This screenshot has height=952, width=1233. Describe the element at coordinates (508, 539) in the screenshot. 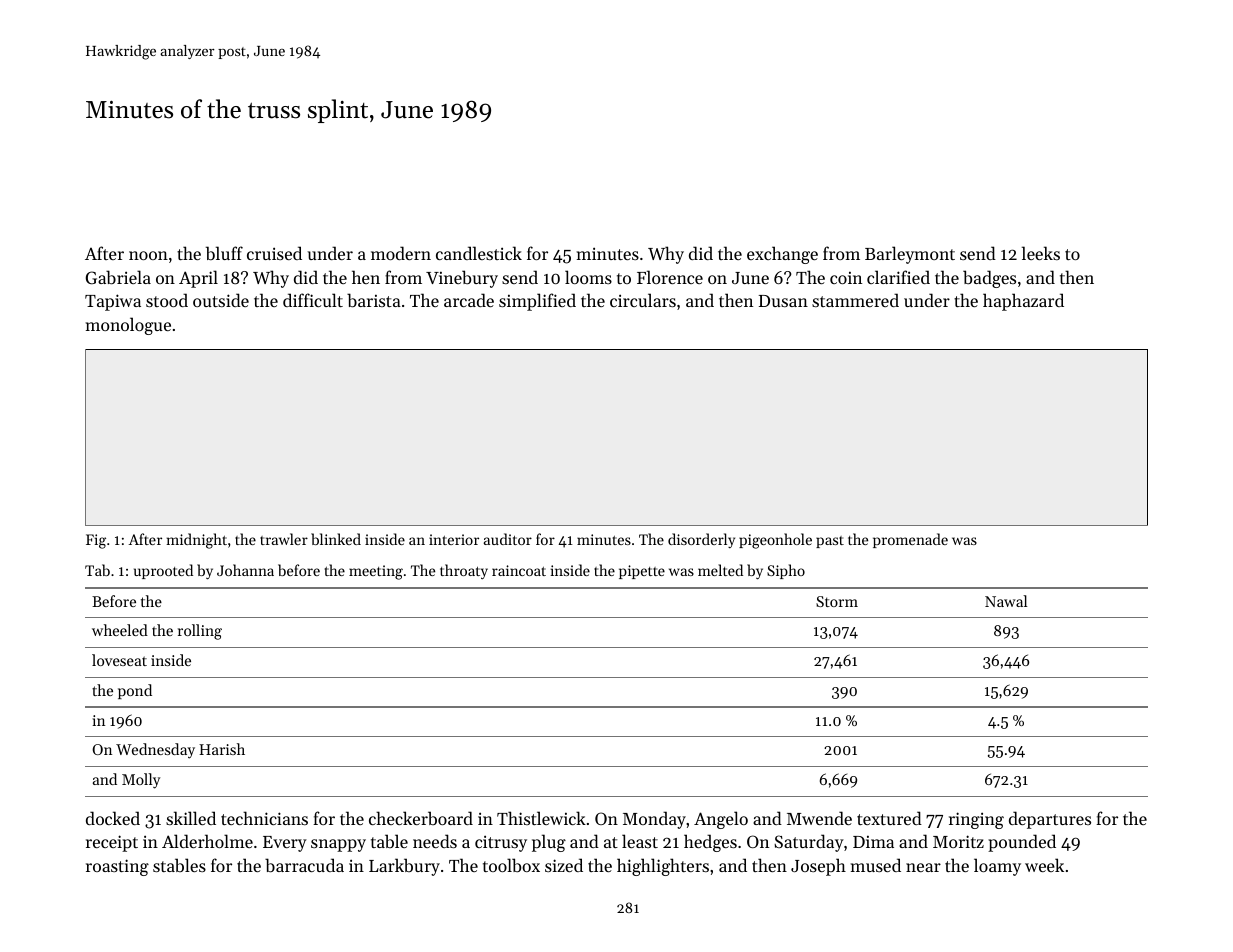

I see `auditor` at that location.
